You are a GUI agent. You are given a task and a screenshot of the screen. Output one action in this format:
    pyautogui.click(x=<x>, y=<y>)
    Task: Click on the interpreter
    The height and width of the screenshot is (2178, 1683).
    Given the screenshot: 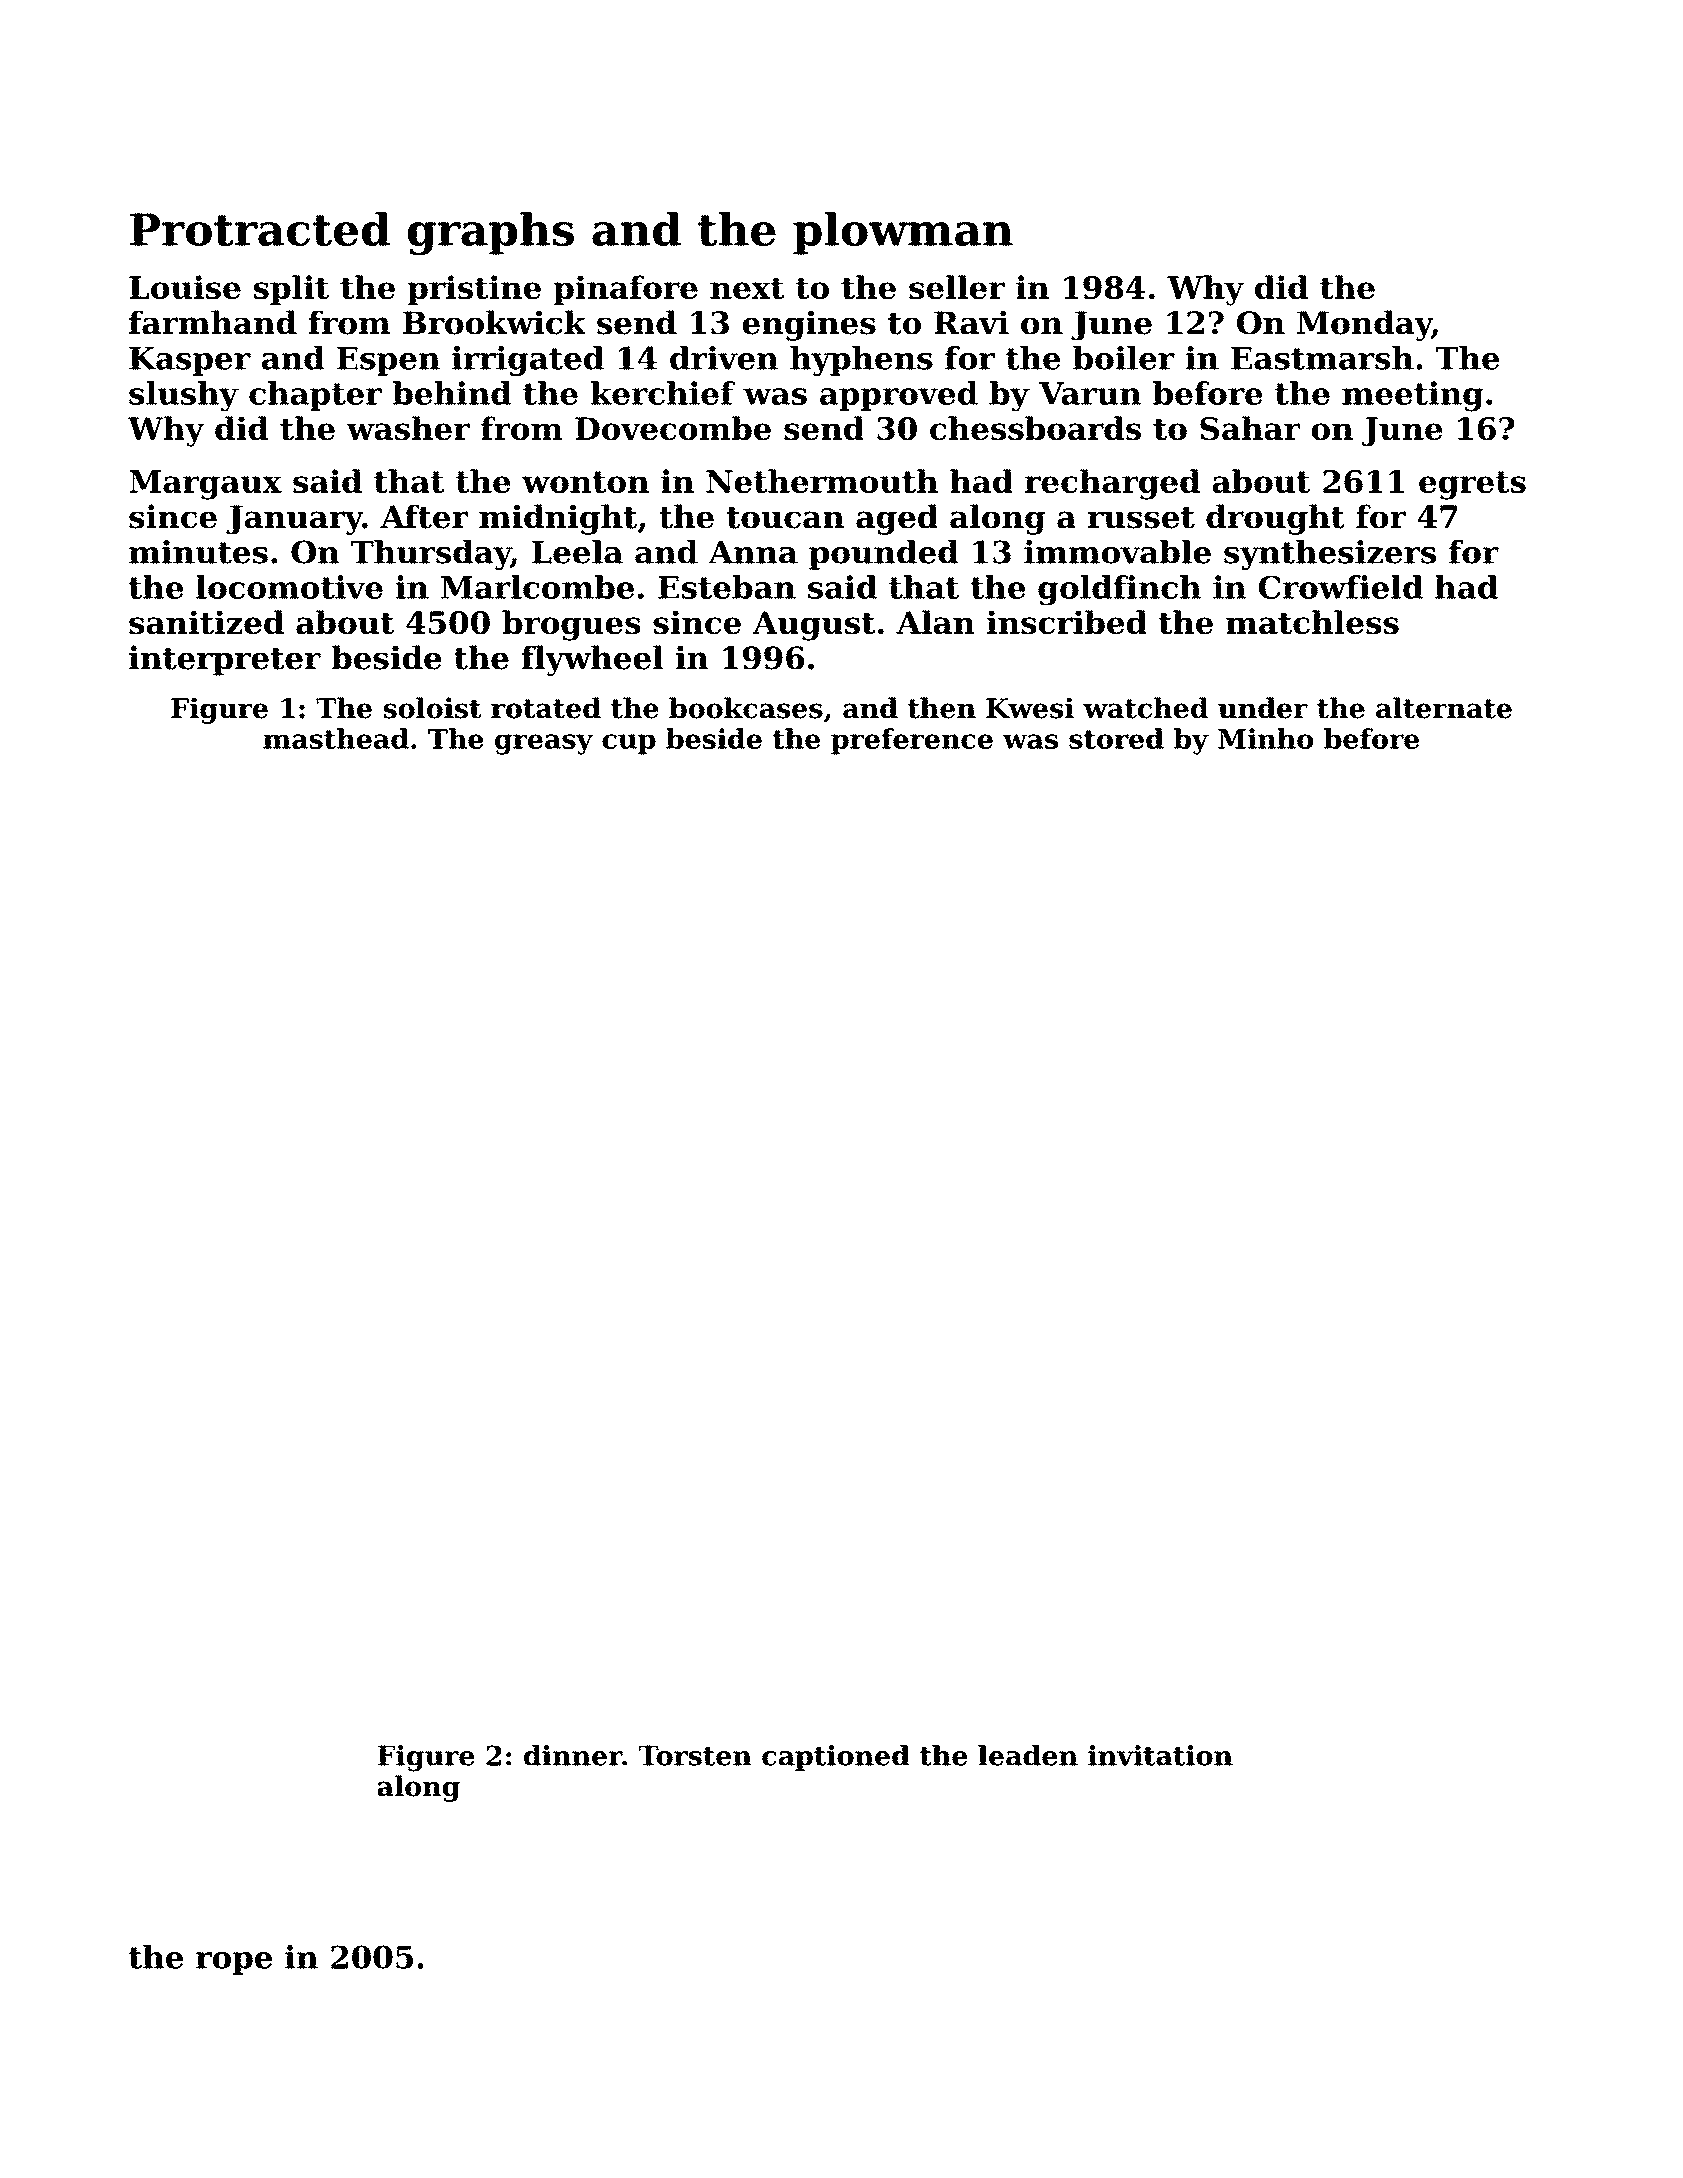 What is the action you would take?
    pyautogui.click(x=225, y=660)
